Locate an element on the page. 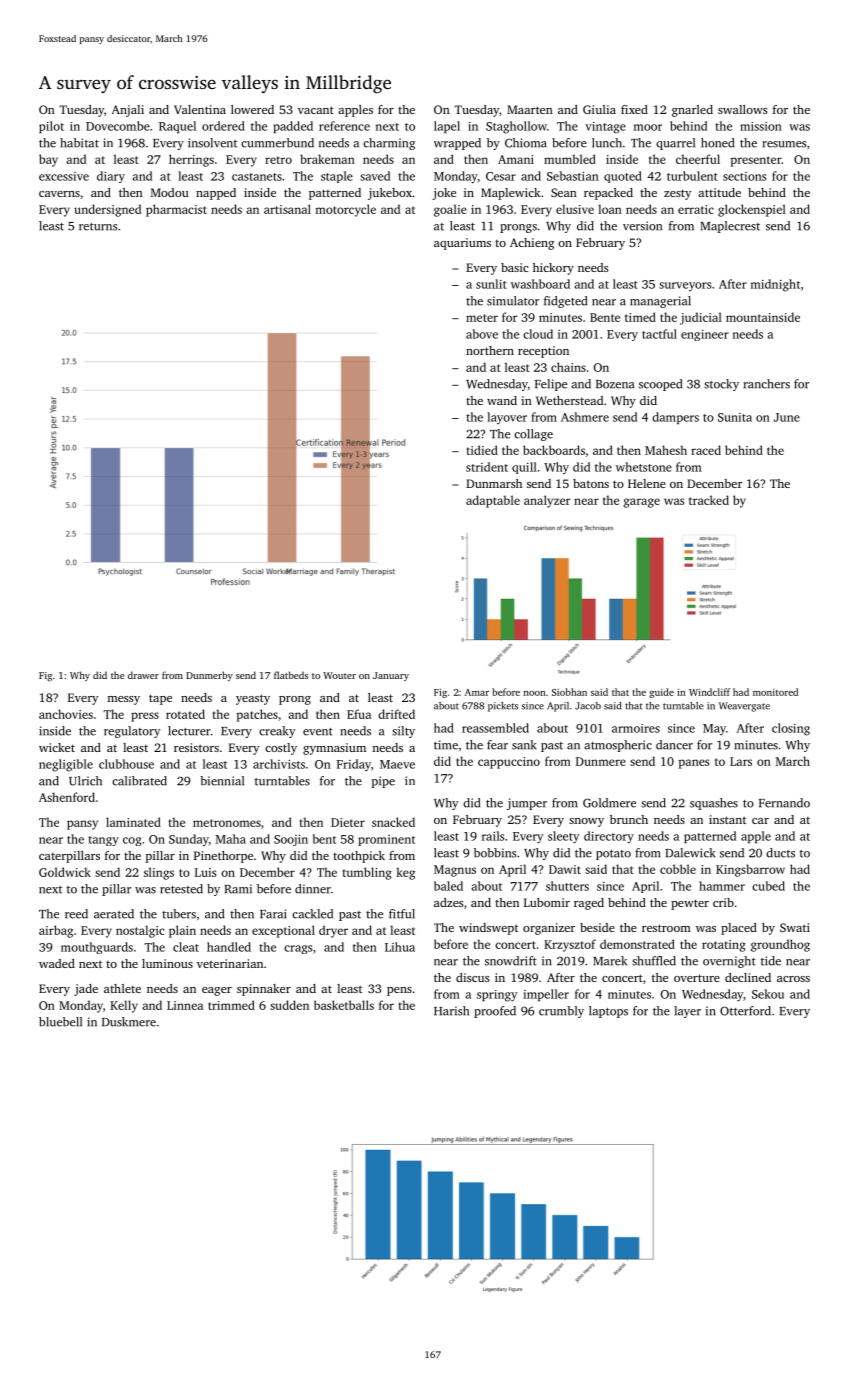 Image resolution: width=849 pixels, height=1400 pixels. guide is located at coordinates (661, 693).
